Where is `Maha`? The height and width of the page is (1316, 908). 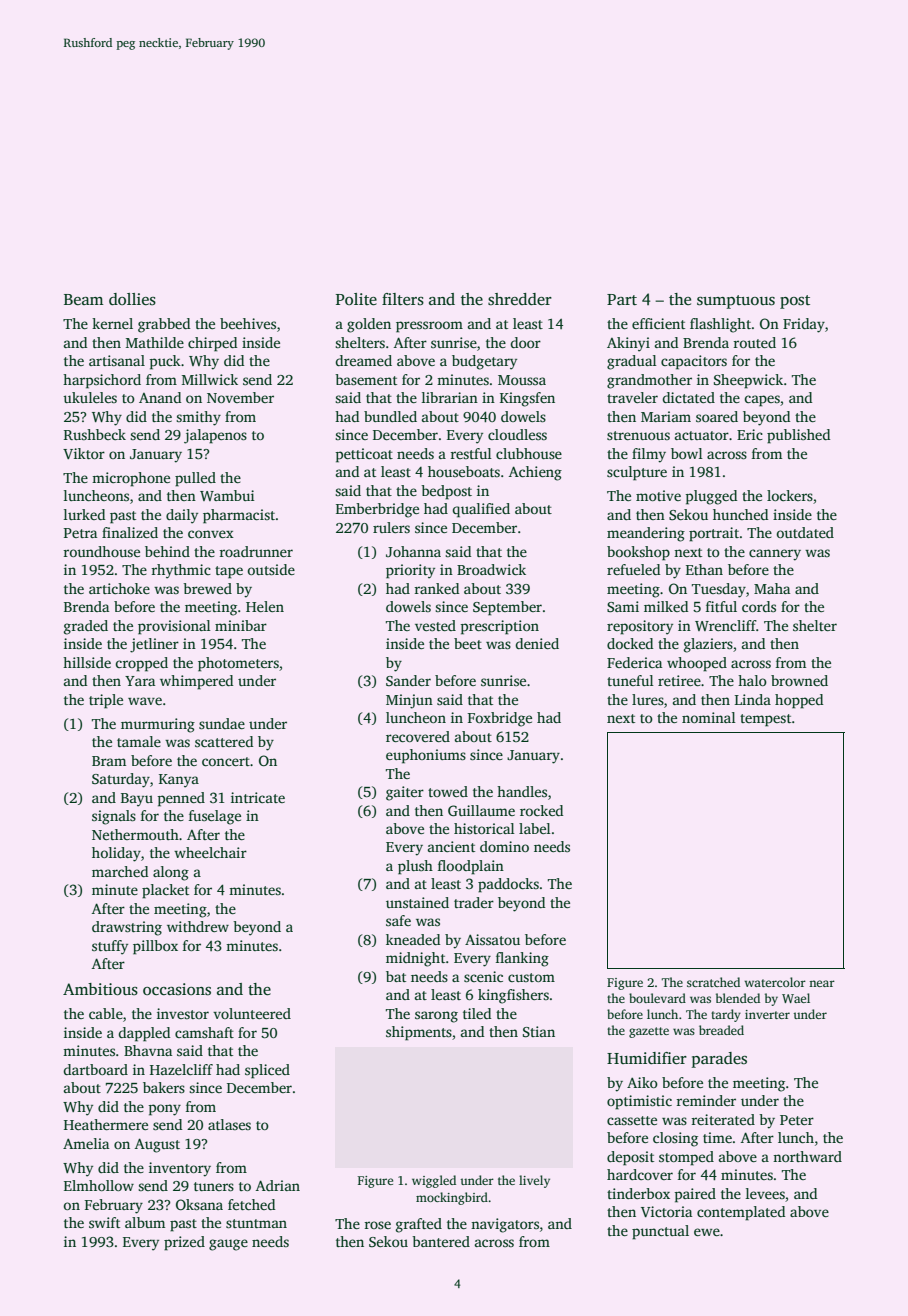 Maha is located at coordinates (772, 588).
